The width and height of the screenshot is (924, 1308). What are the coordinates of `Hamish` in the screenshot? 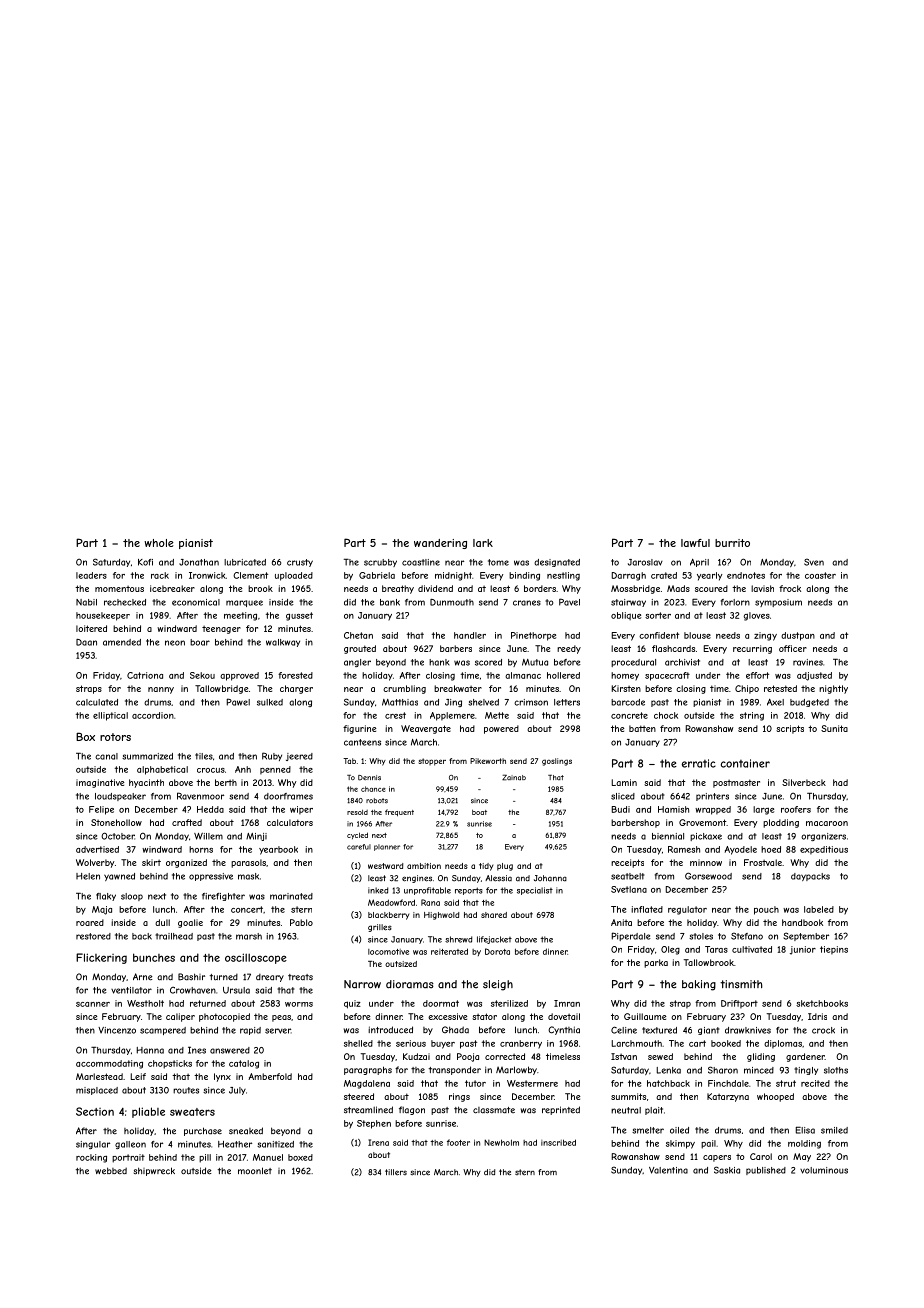 It's located at (673, 809).
